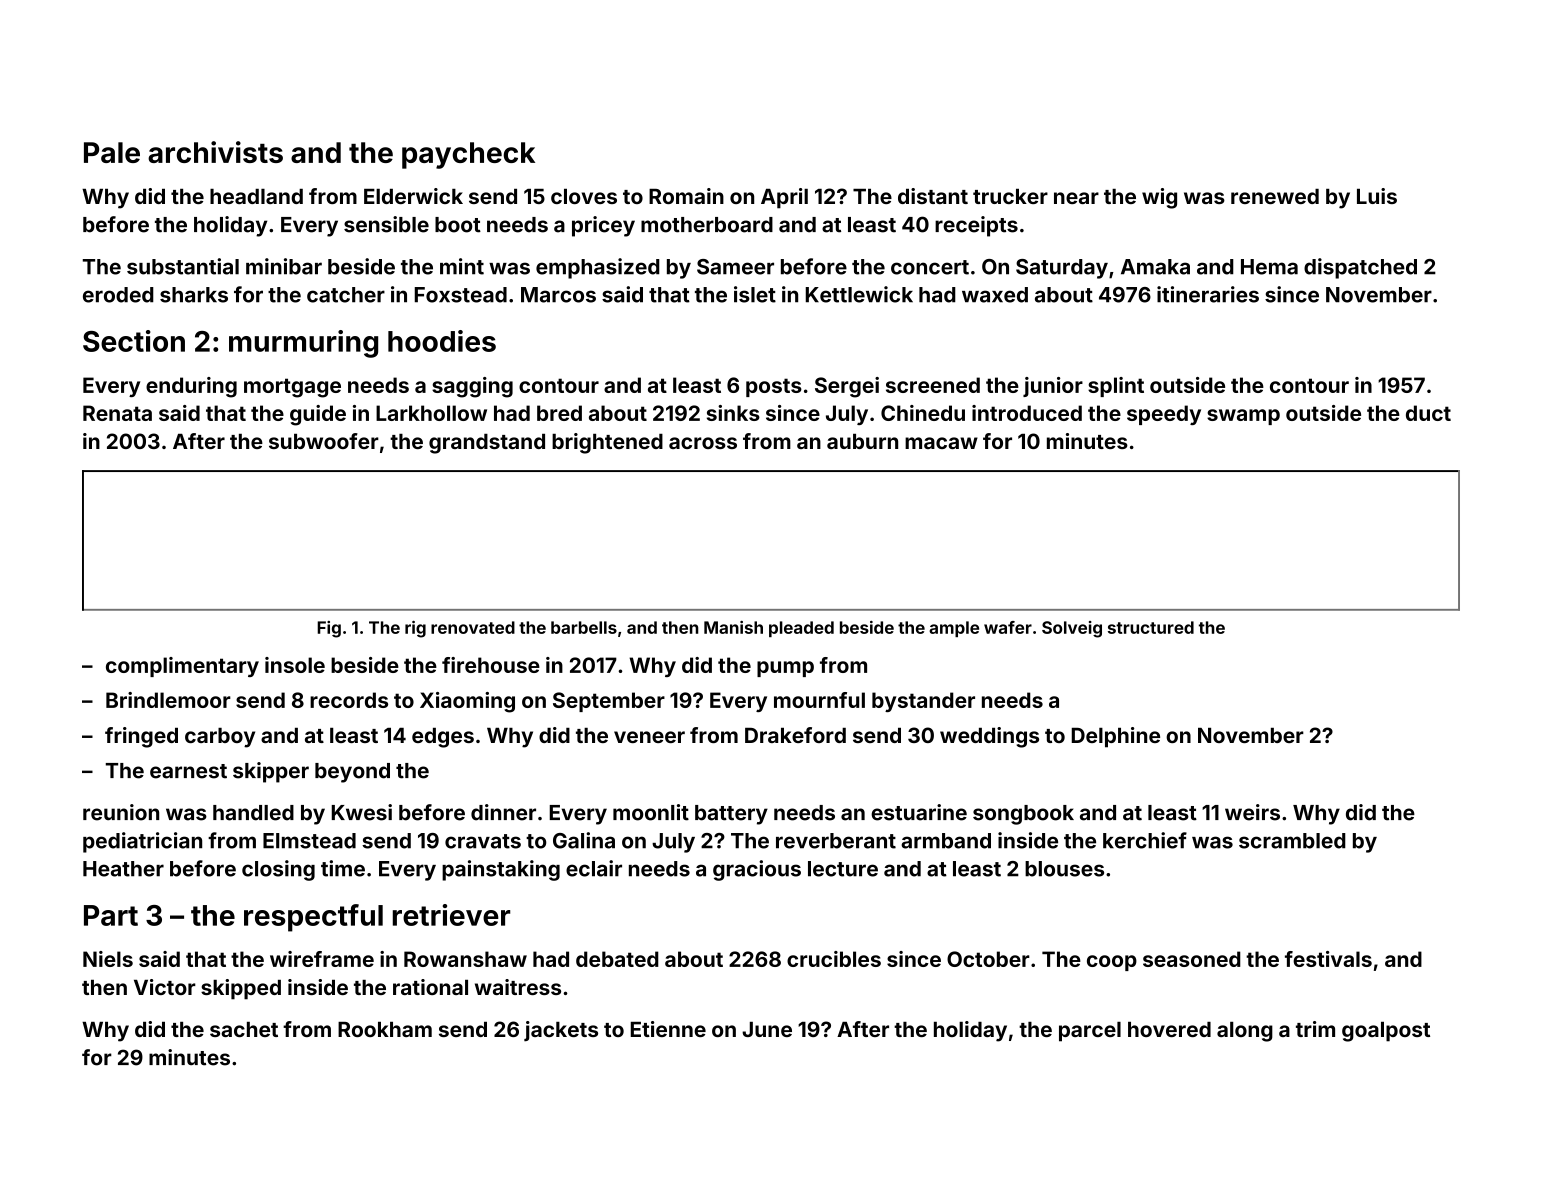 The width and height of the screenshot is (1542, 1192). I want to click on Sameer, so click(735, 267).
